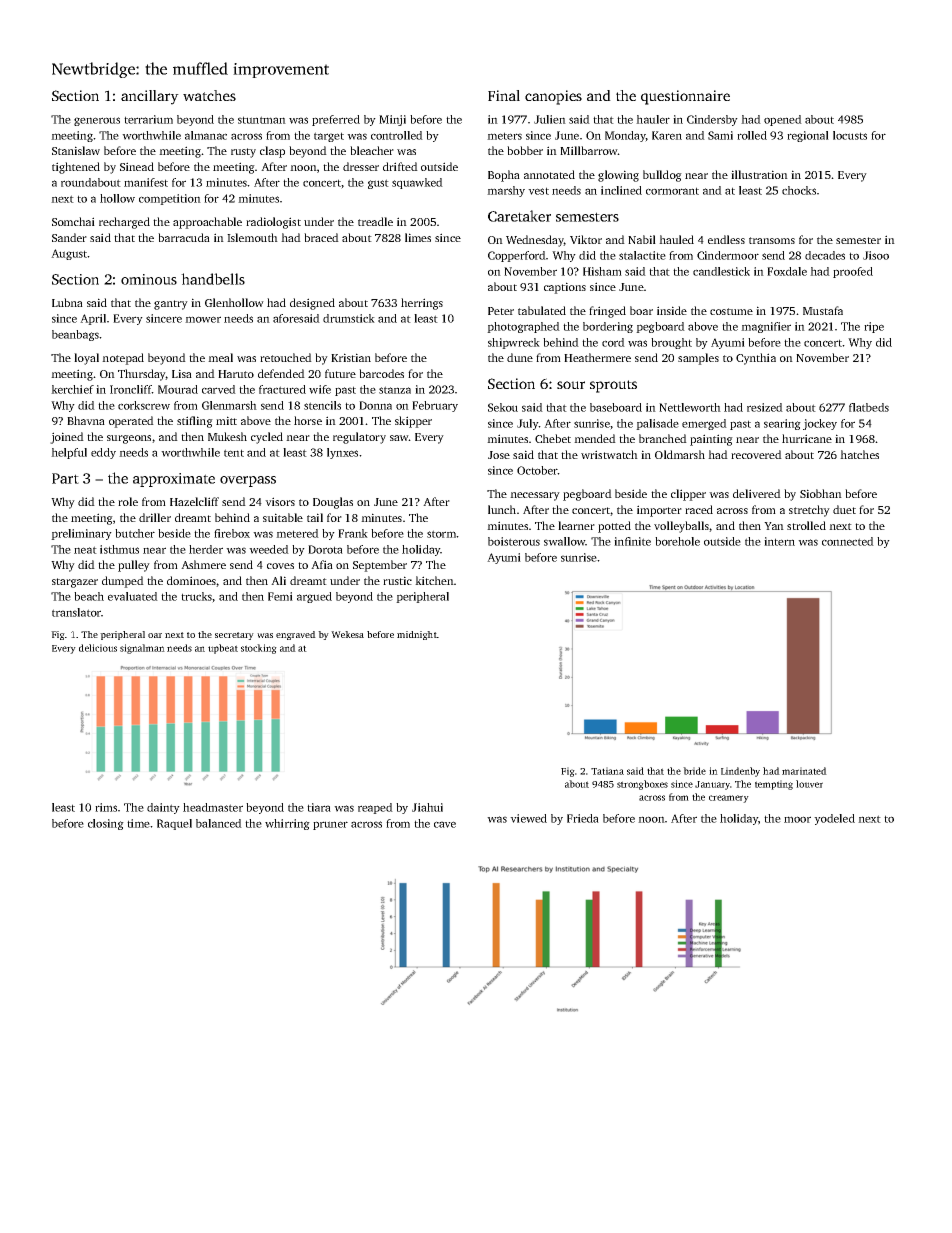 This document has height=1233, width=952. Describe the element at coordinates (825, 255) in the document. I see `decades` at that location.
